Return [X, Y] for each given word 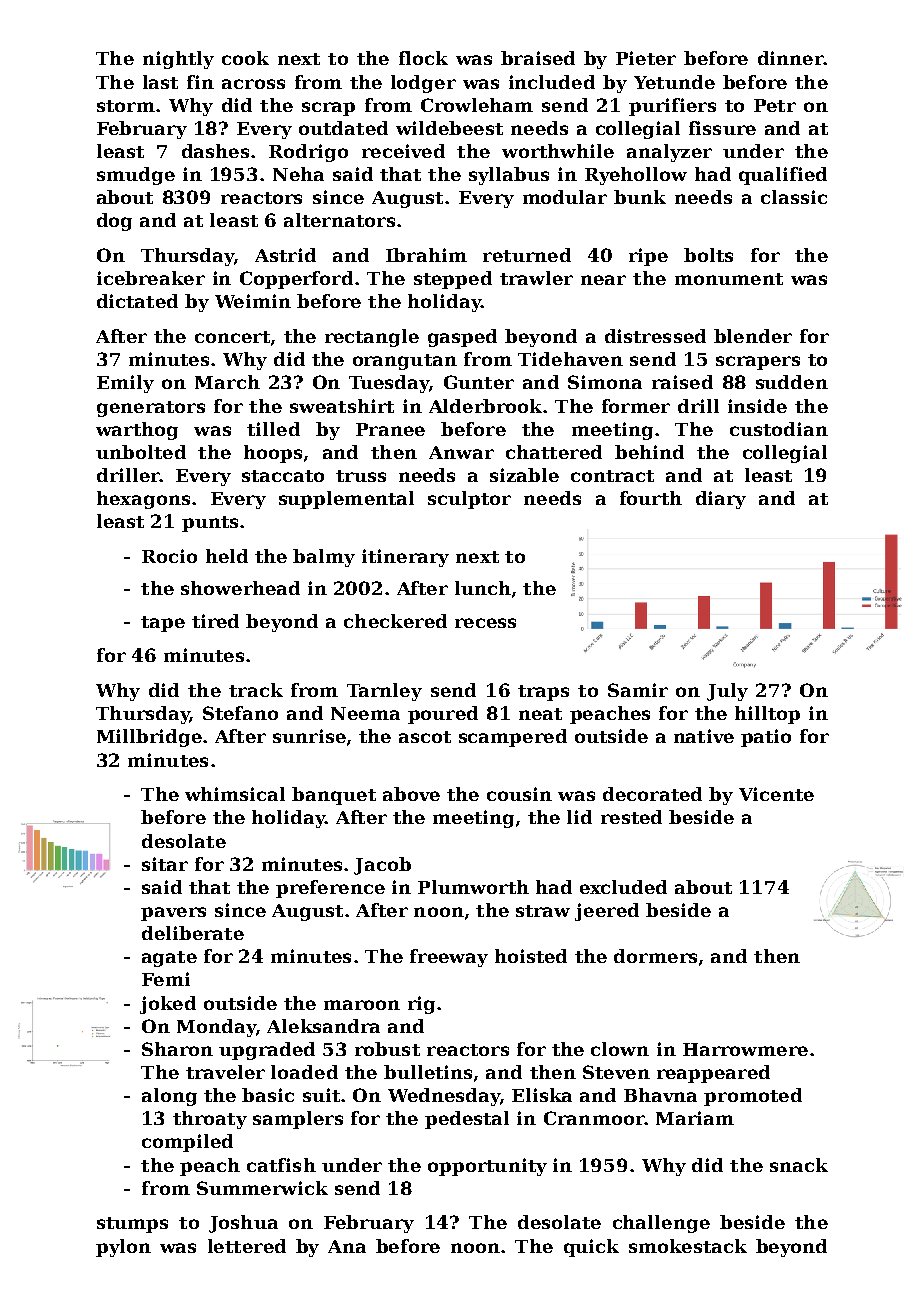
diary [721, 500]
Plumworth [473, 887]
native [704, 736]
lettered [247, 1246]
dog [114, 222]
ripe [648, 257]
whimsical [235, 794]
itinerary [405, 558]
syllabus [509, 176]
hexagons [143, 500]
